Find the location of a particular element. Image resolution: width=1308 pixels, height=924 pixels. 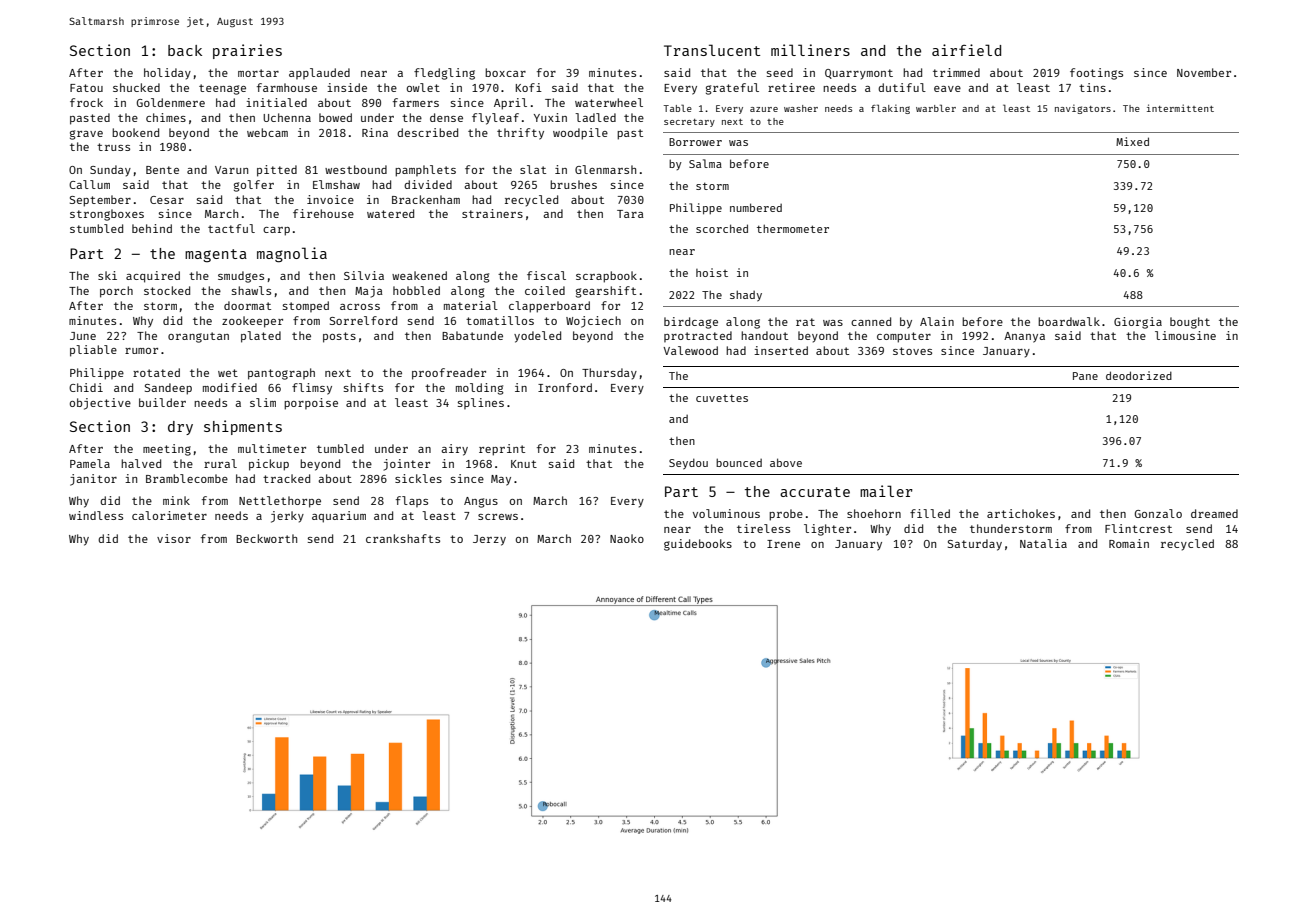

thermometer is located at coordinates (793, 228).
